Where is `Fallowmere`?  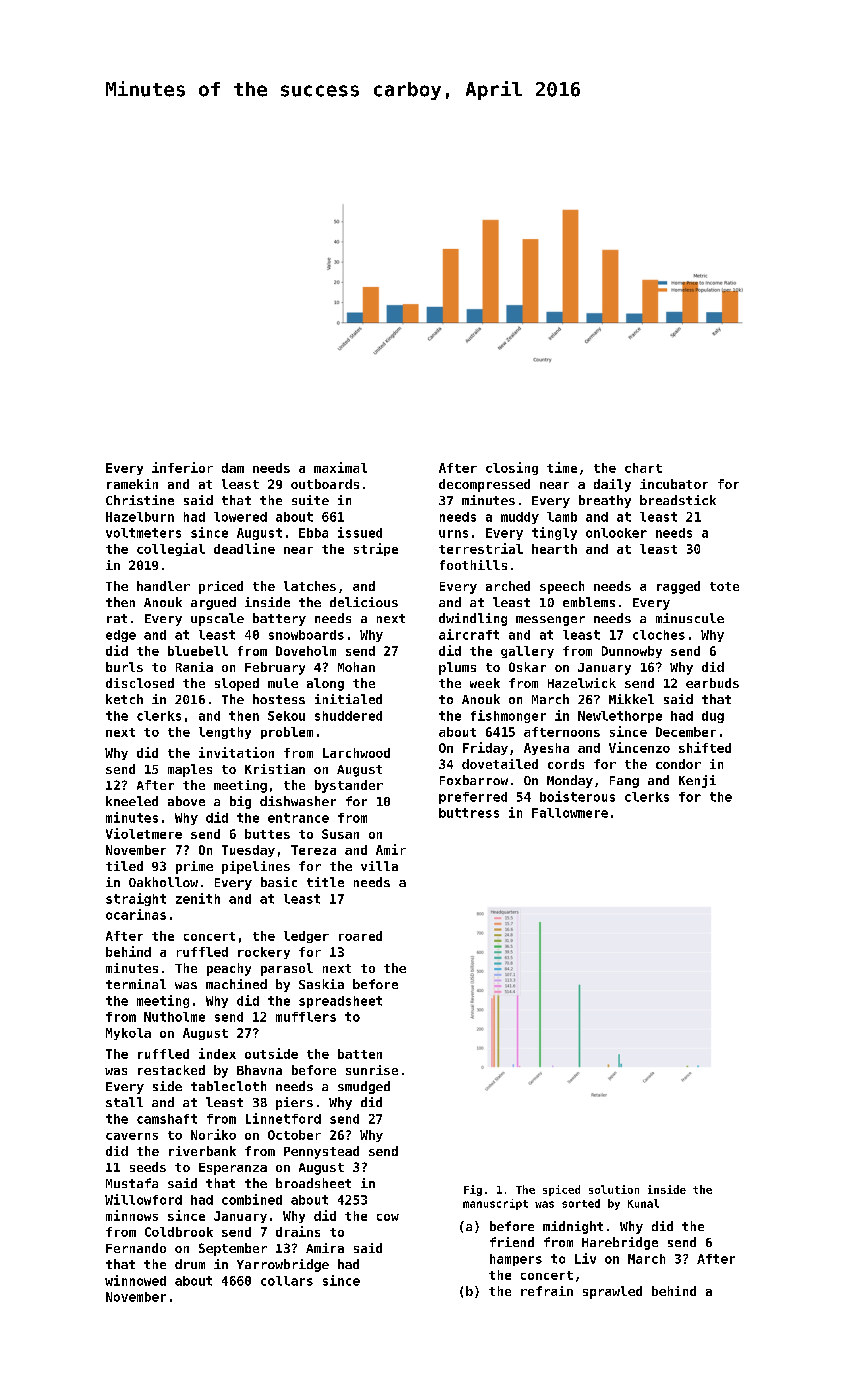 Fallowmere is located at coordinates (570, 813).
